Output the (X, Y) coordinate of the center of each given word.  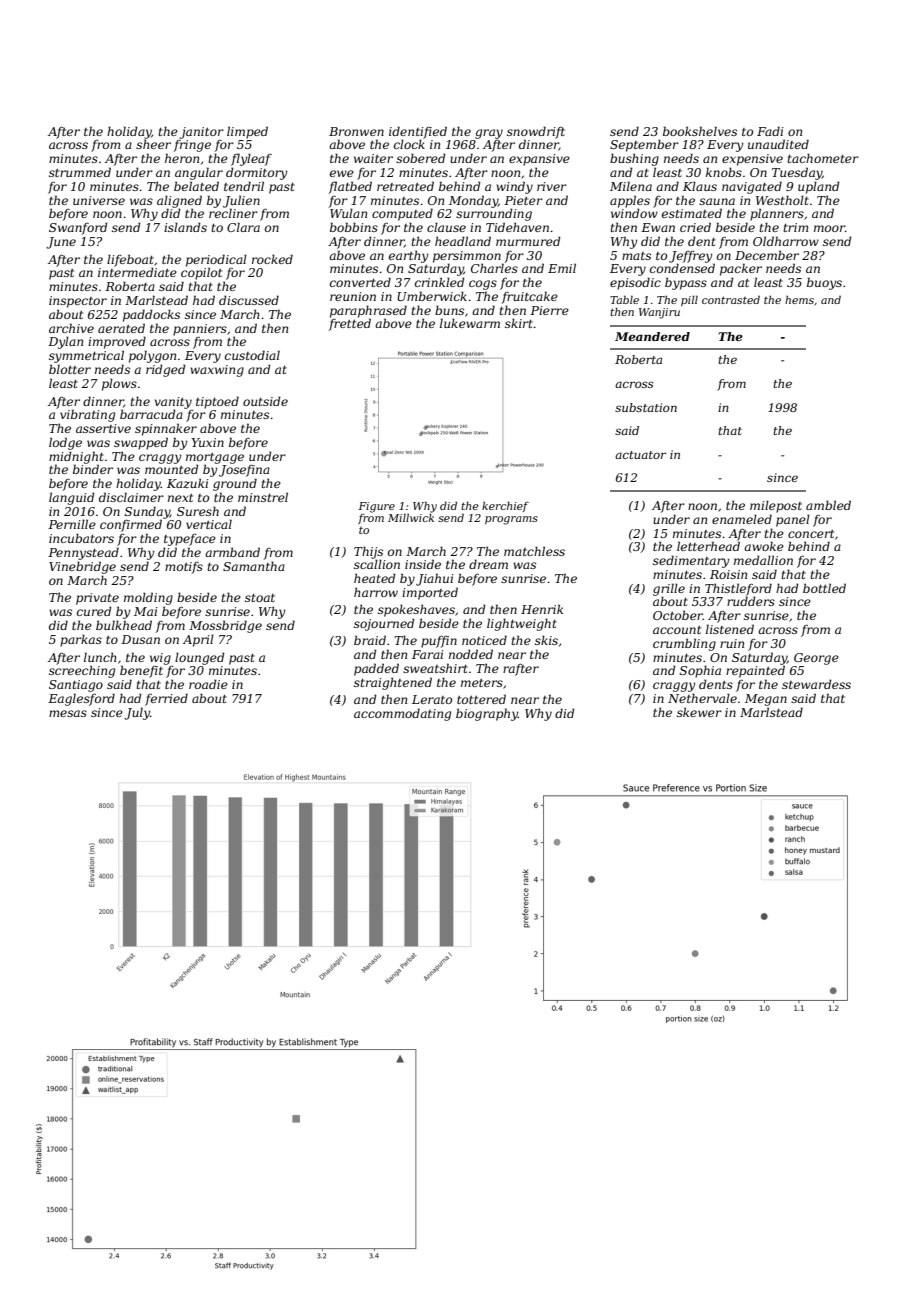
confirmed (131, 525)
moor (829, 228)
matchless (534, 551)
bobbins (354, 227)
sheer (153, 144)
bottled (824, 588)
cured (94, 611)
